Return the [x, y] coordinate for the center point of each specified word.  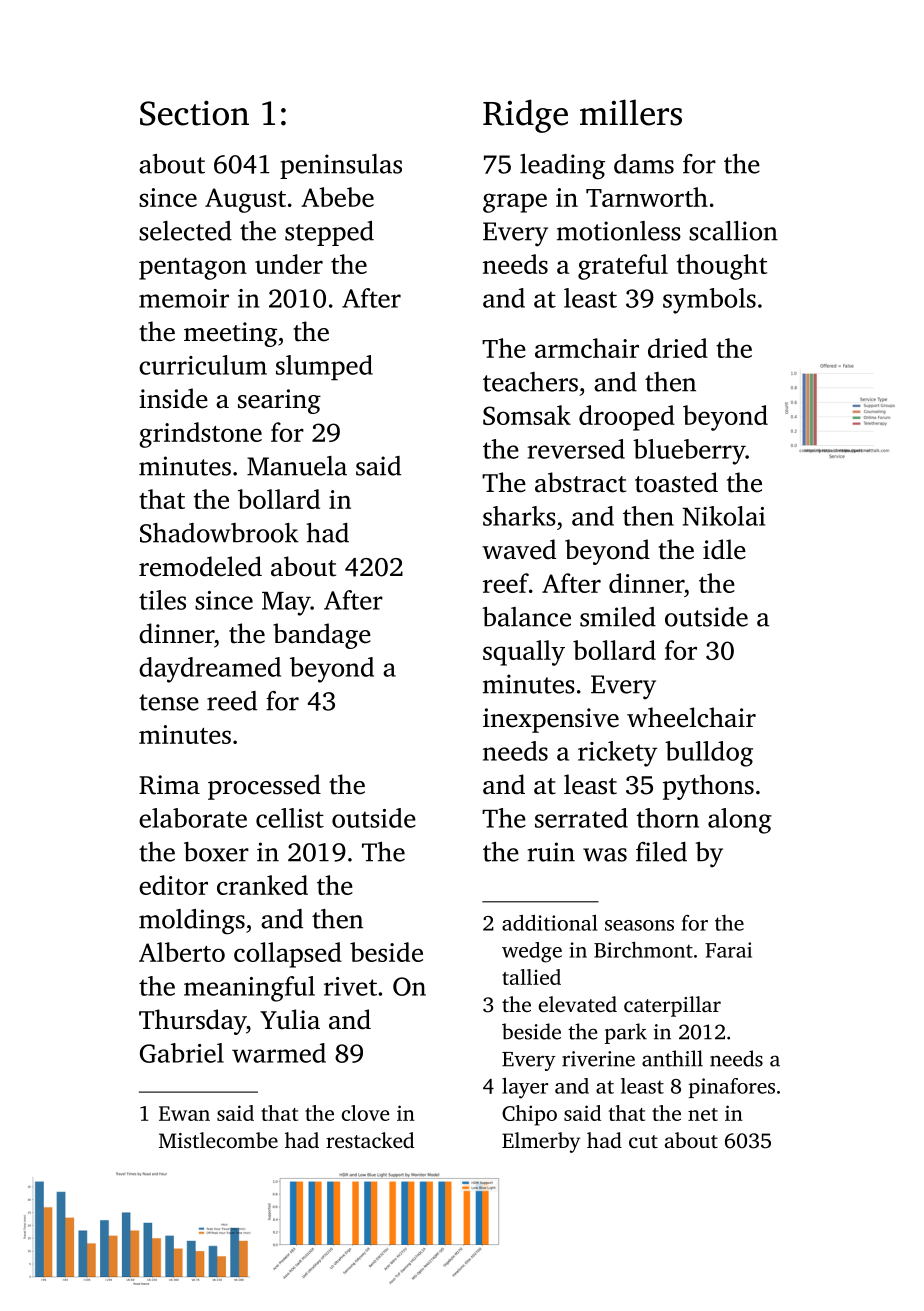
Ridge [525, 116]
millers [631, 112]
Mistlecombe [218, 1140]
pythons [708, 787]
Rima [169, 785]
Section [194, 113]
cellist [290, 818]
